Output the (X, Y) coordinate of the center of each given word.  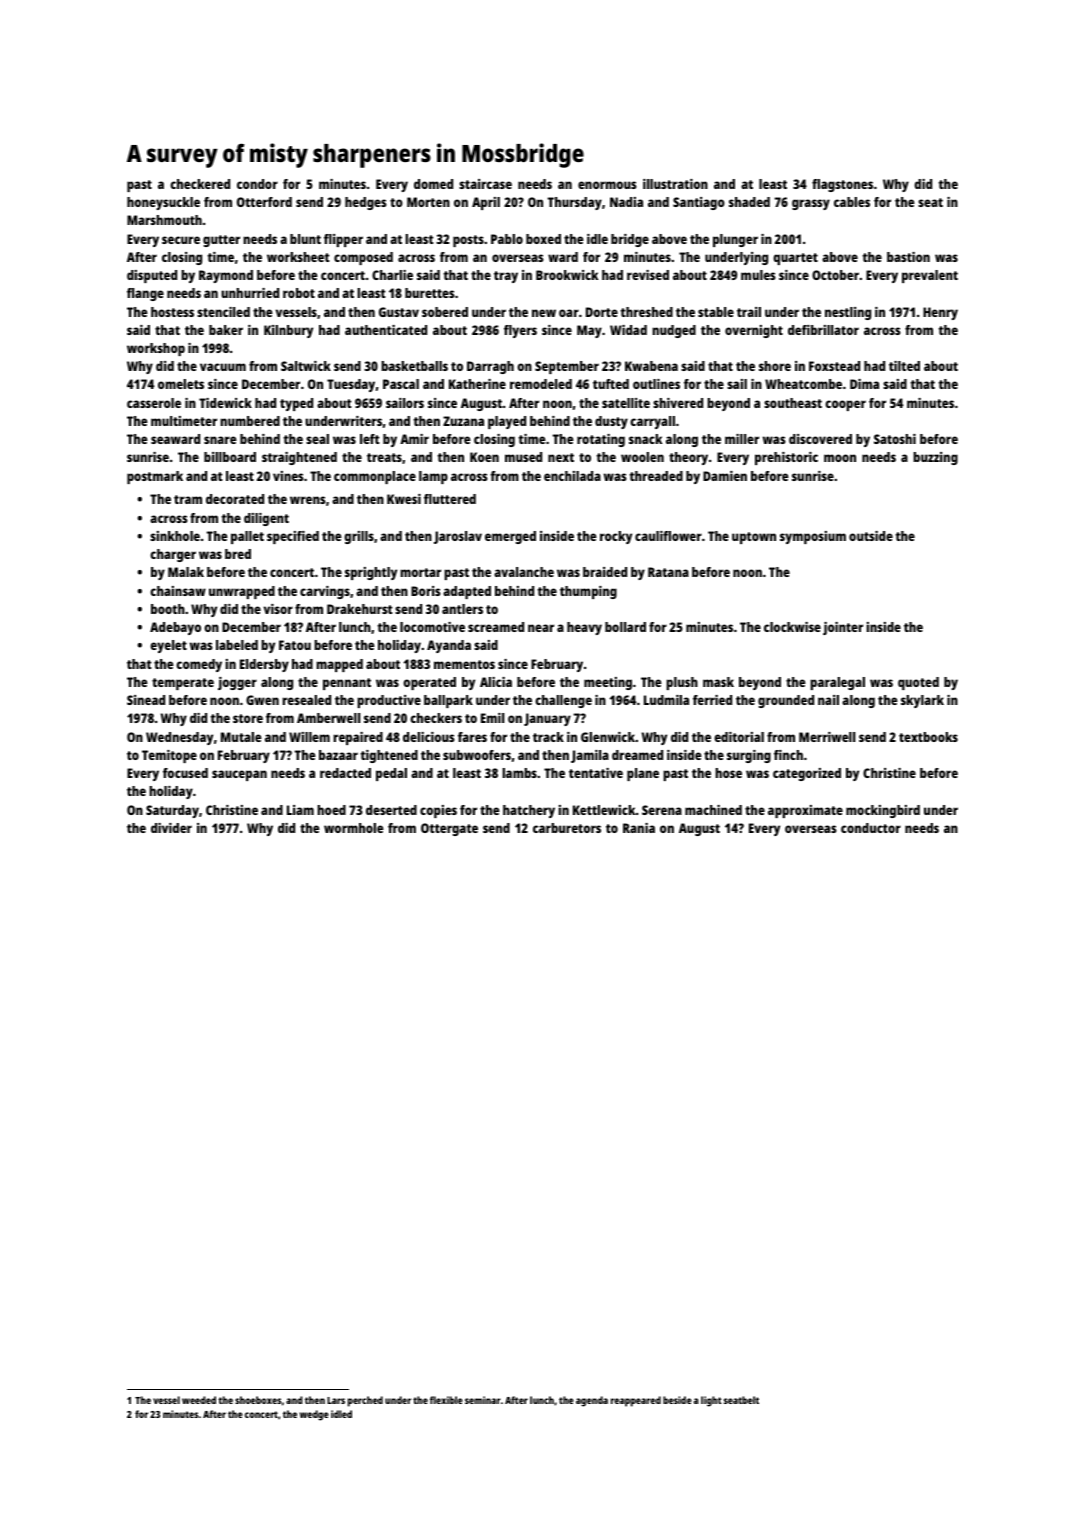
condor (257, 184)
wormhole (354, 828)
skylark (922, 701)
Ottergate (449, 829)
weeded (199, 1400)
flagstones (842, 185)
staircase (485, 184)
